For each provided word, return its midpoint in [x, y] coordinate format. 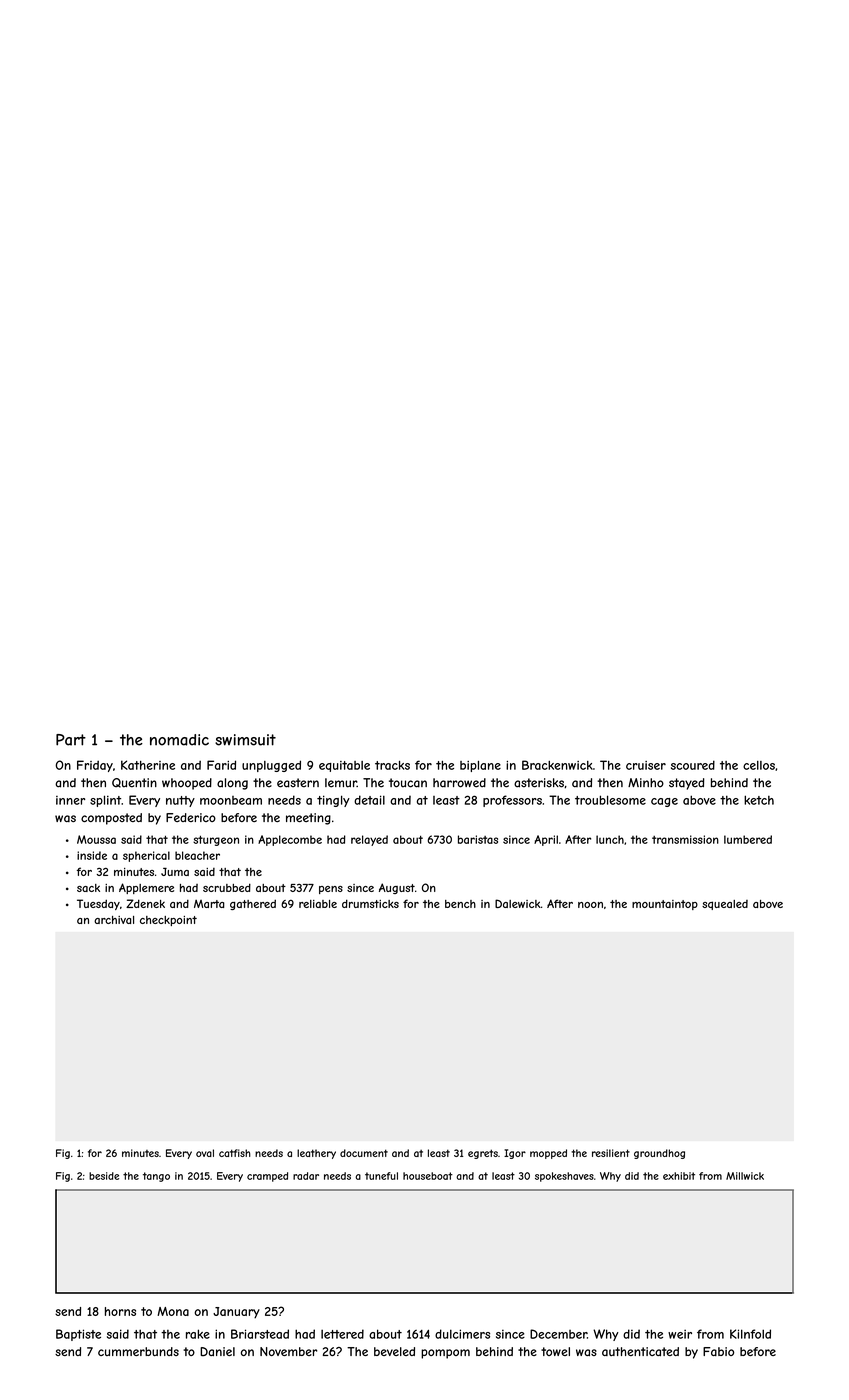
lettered [342, 1334]
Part [71, 740]
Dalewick [518, 903]
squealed [725, 905]
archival [114, 920]
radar [306, 1176]
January [236, 1313]
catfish [235, 1153]
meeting [308, 819]
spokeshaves [564, 1177]
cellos [759, 765]
